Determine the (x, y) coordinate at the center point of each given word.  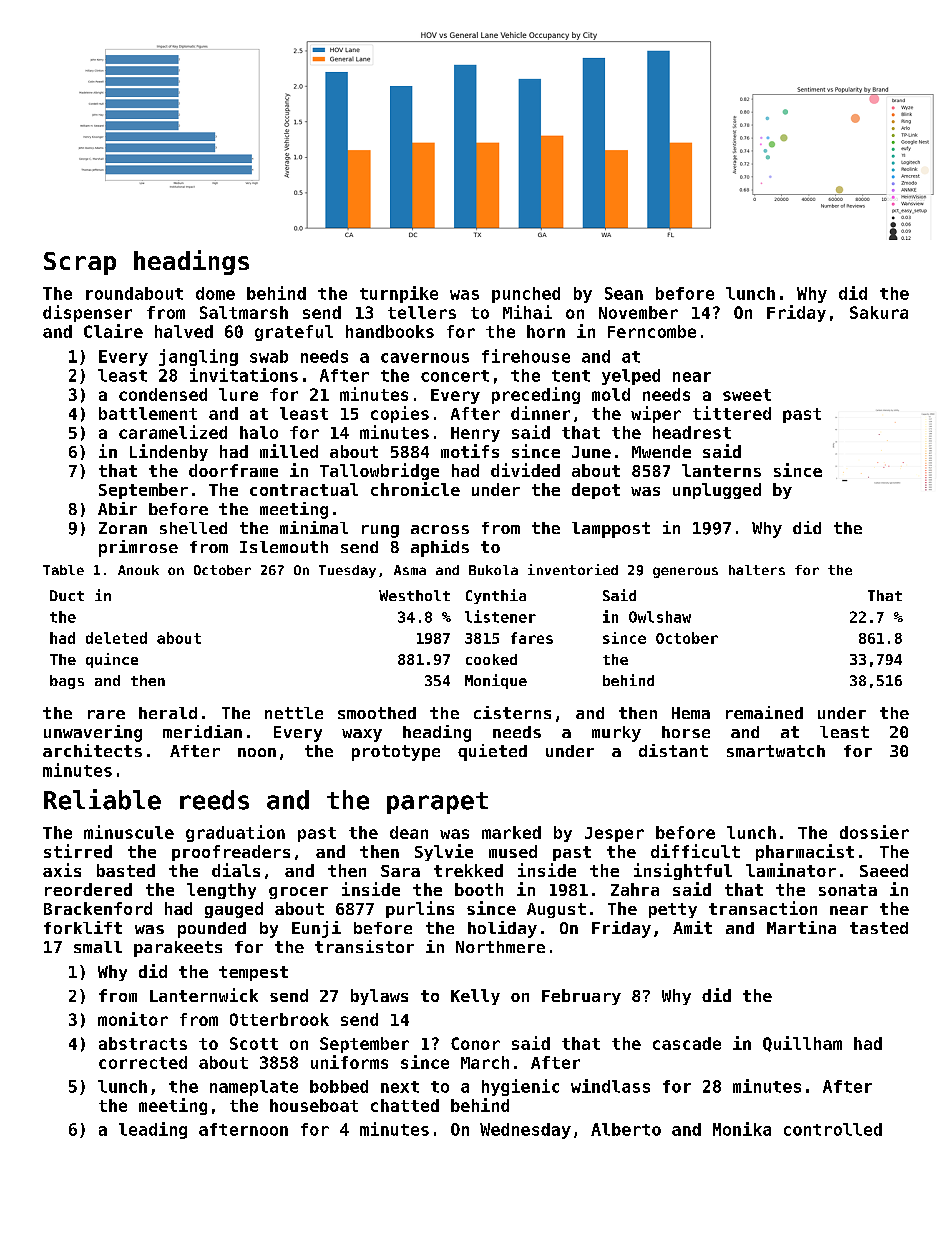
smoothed (377, 713)
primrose (138, 548)
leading (153, 1130)
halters (757, 570)
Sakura (879, 312)
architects (92, 750)
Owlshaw (660, 617)
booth (479, 889)
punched (526, 295)
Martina (801, 927)
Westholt (414, 595)
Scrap (80, 263)
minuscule (129, 832)
